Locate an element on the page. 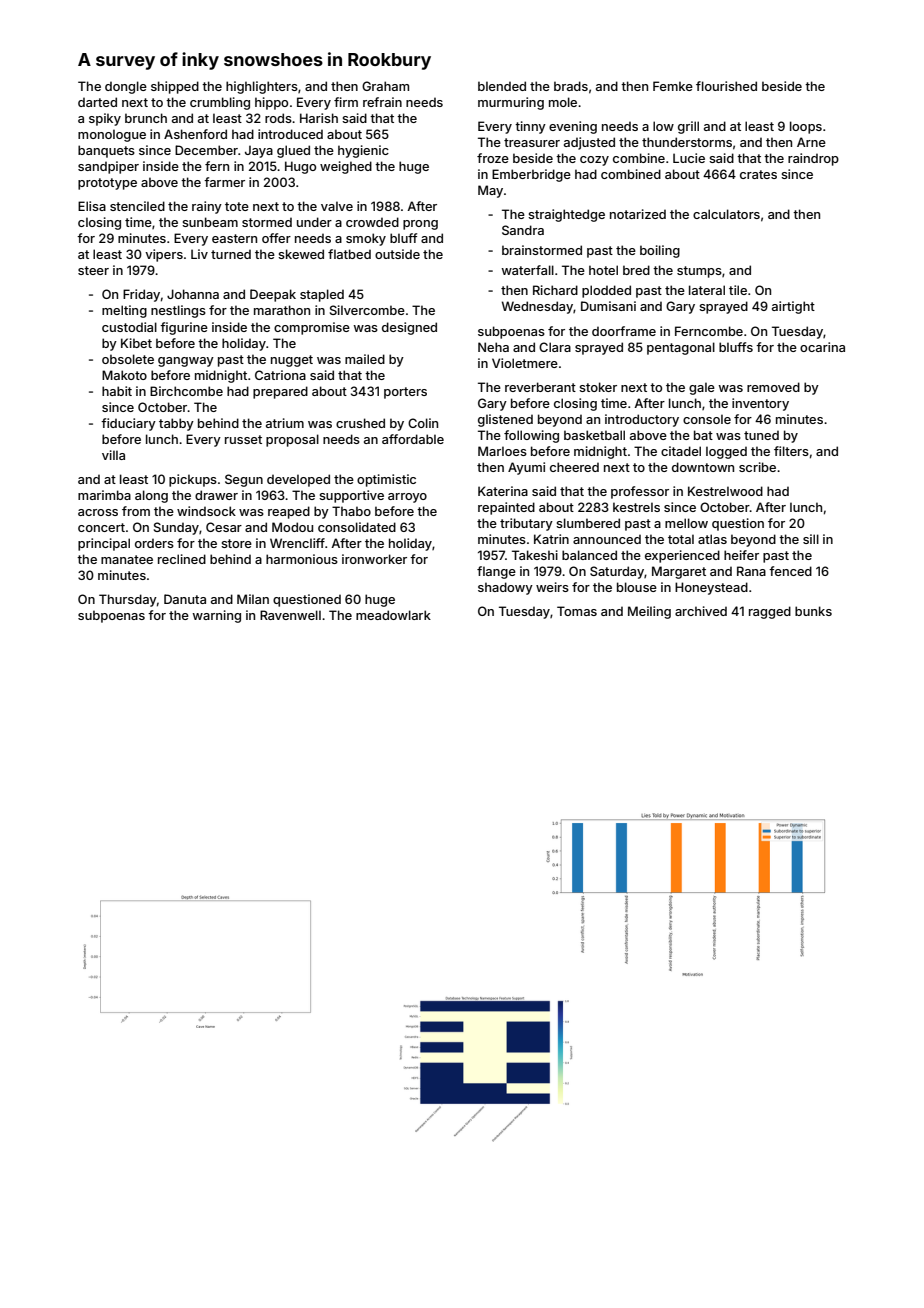  shadowy is located at coordinates (505, 588).
